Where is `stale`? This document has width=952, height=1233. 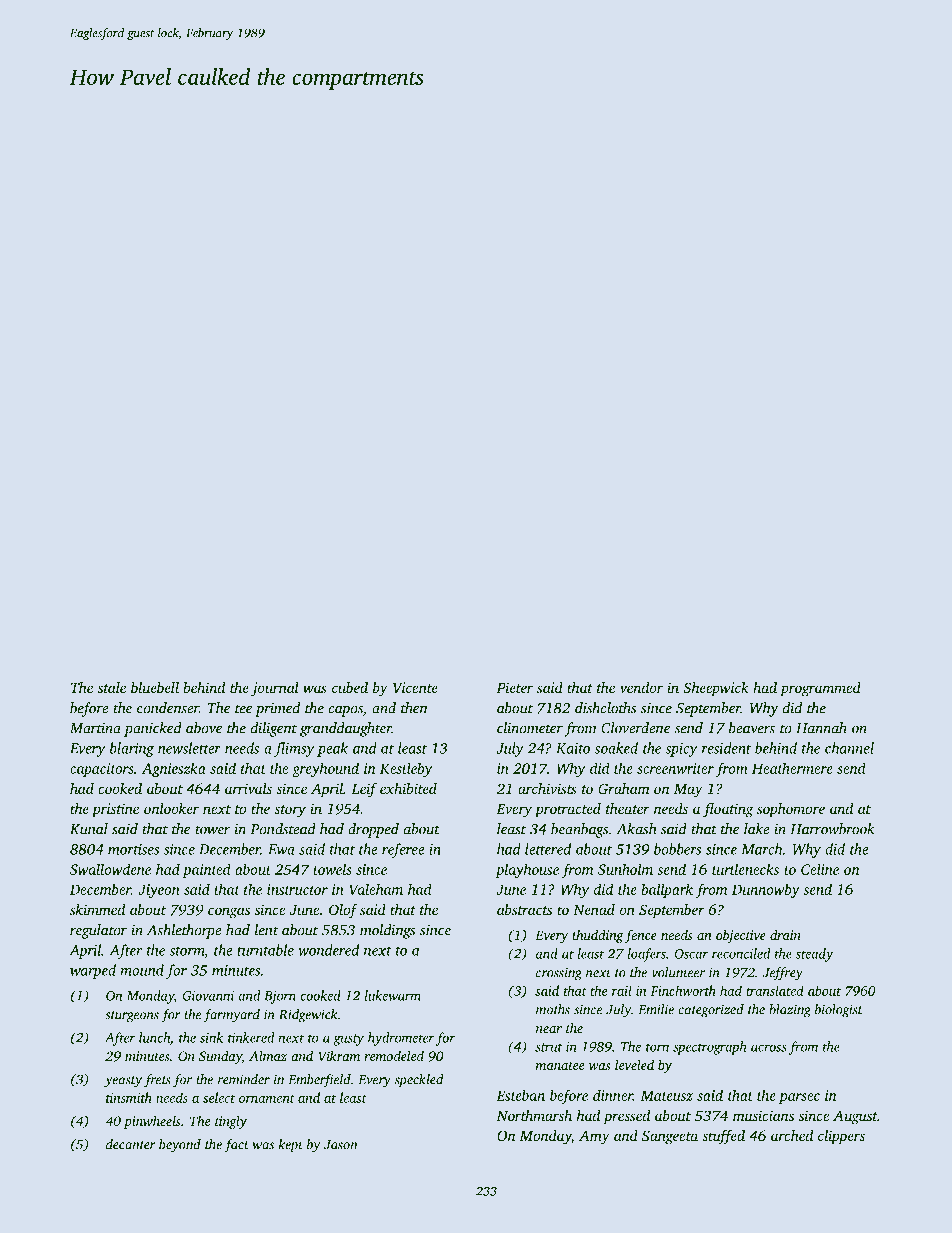
stale is located at coordinates (112, 687).
